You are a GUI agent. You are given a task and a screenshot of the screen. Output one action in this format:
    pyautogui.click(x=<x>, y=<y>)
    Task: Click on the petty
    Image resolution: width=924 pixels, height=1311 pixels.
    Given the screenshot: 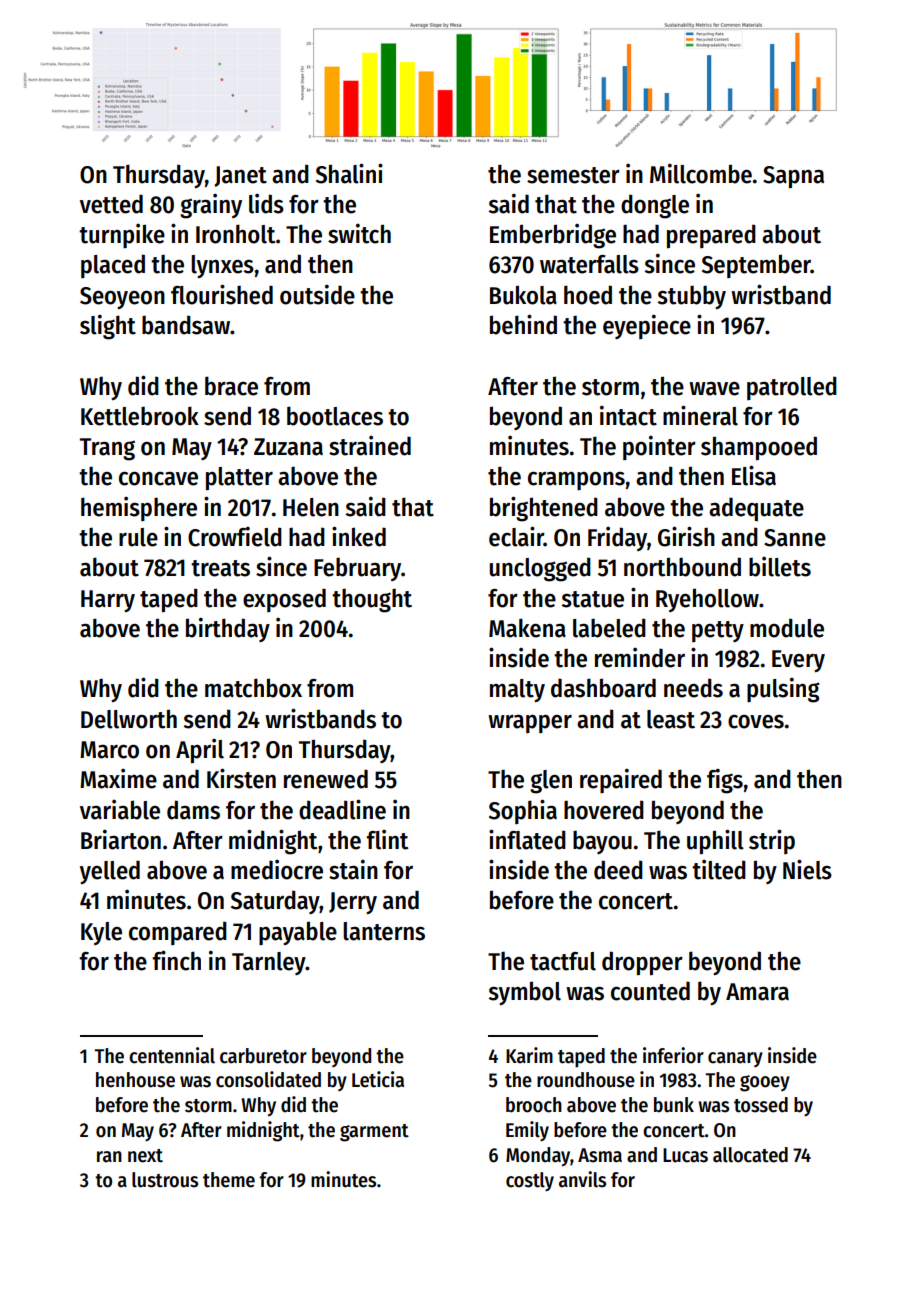 What is the action you would take?
    pyautogui.click(x=718, y=631)
